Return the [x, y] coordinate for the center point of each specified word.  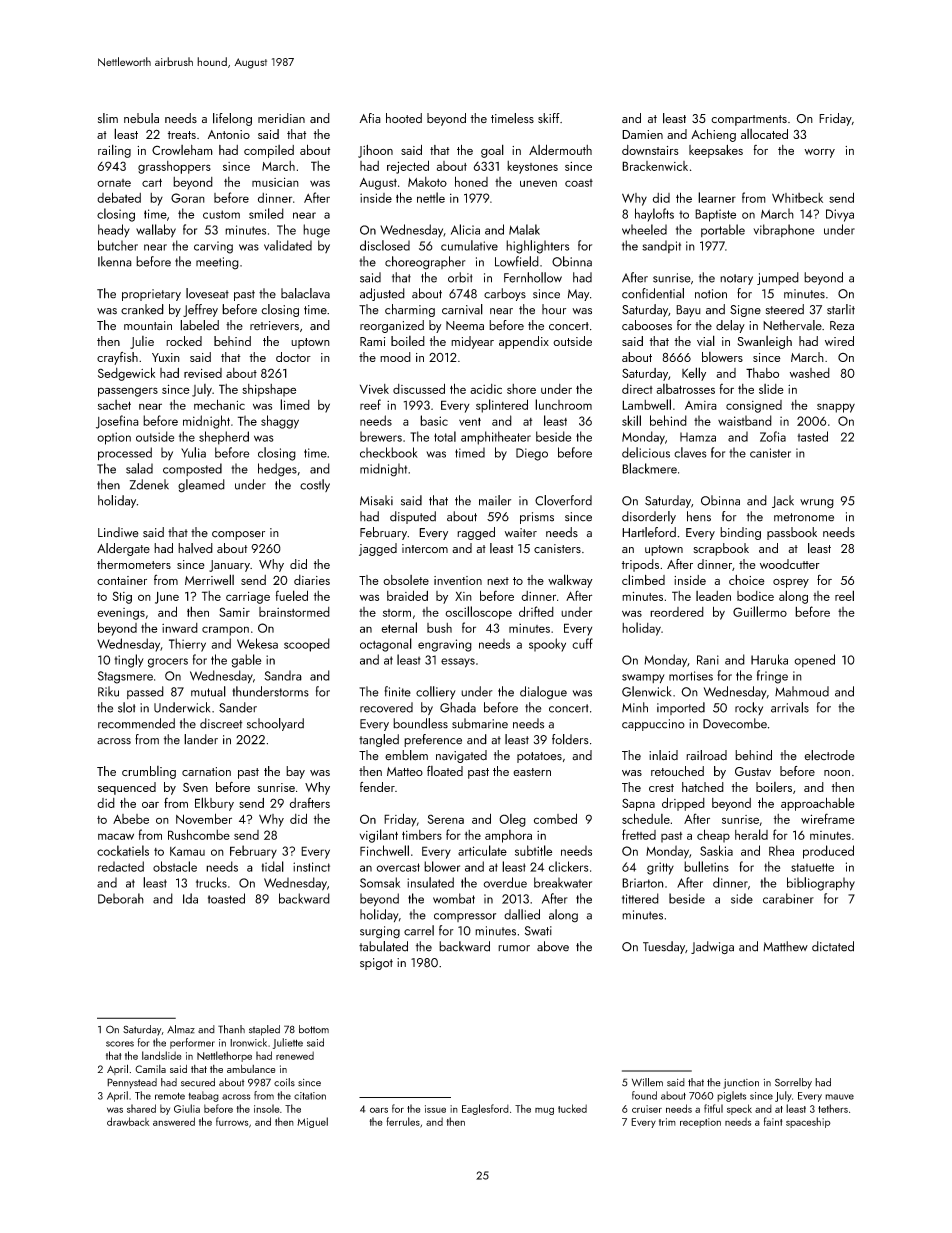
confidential [653, 293]
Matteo [405, 771]
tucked [572, 1108]
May [578, 295]
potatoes [539, 757]
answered [174, 1121]
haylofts [654, 215]
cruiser [647, 1109]
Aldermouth [560, 149]
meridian [281, 118]
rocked [184, 341]
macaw [116, 836]
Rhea [781, 850]
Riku [108, 691]
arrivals [790, 707]
